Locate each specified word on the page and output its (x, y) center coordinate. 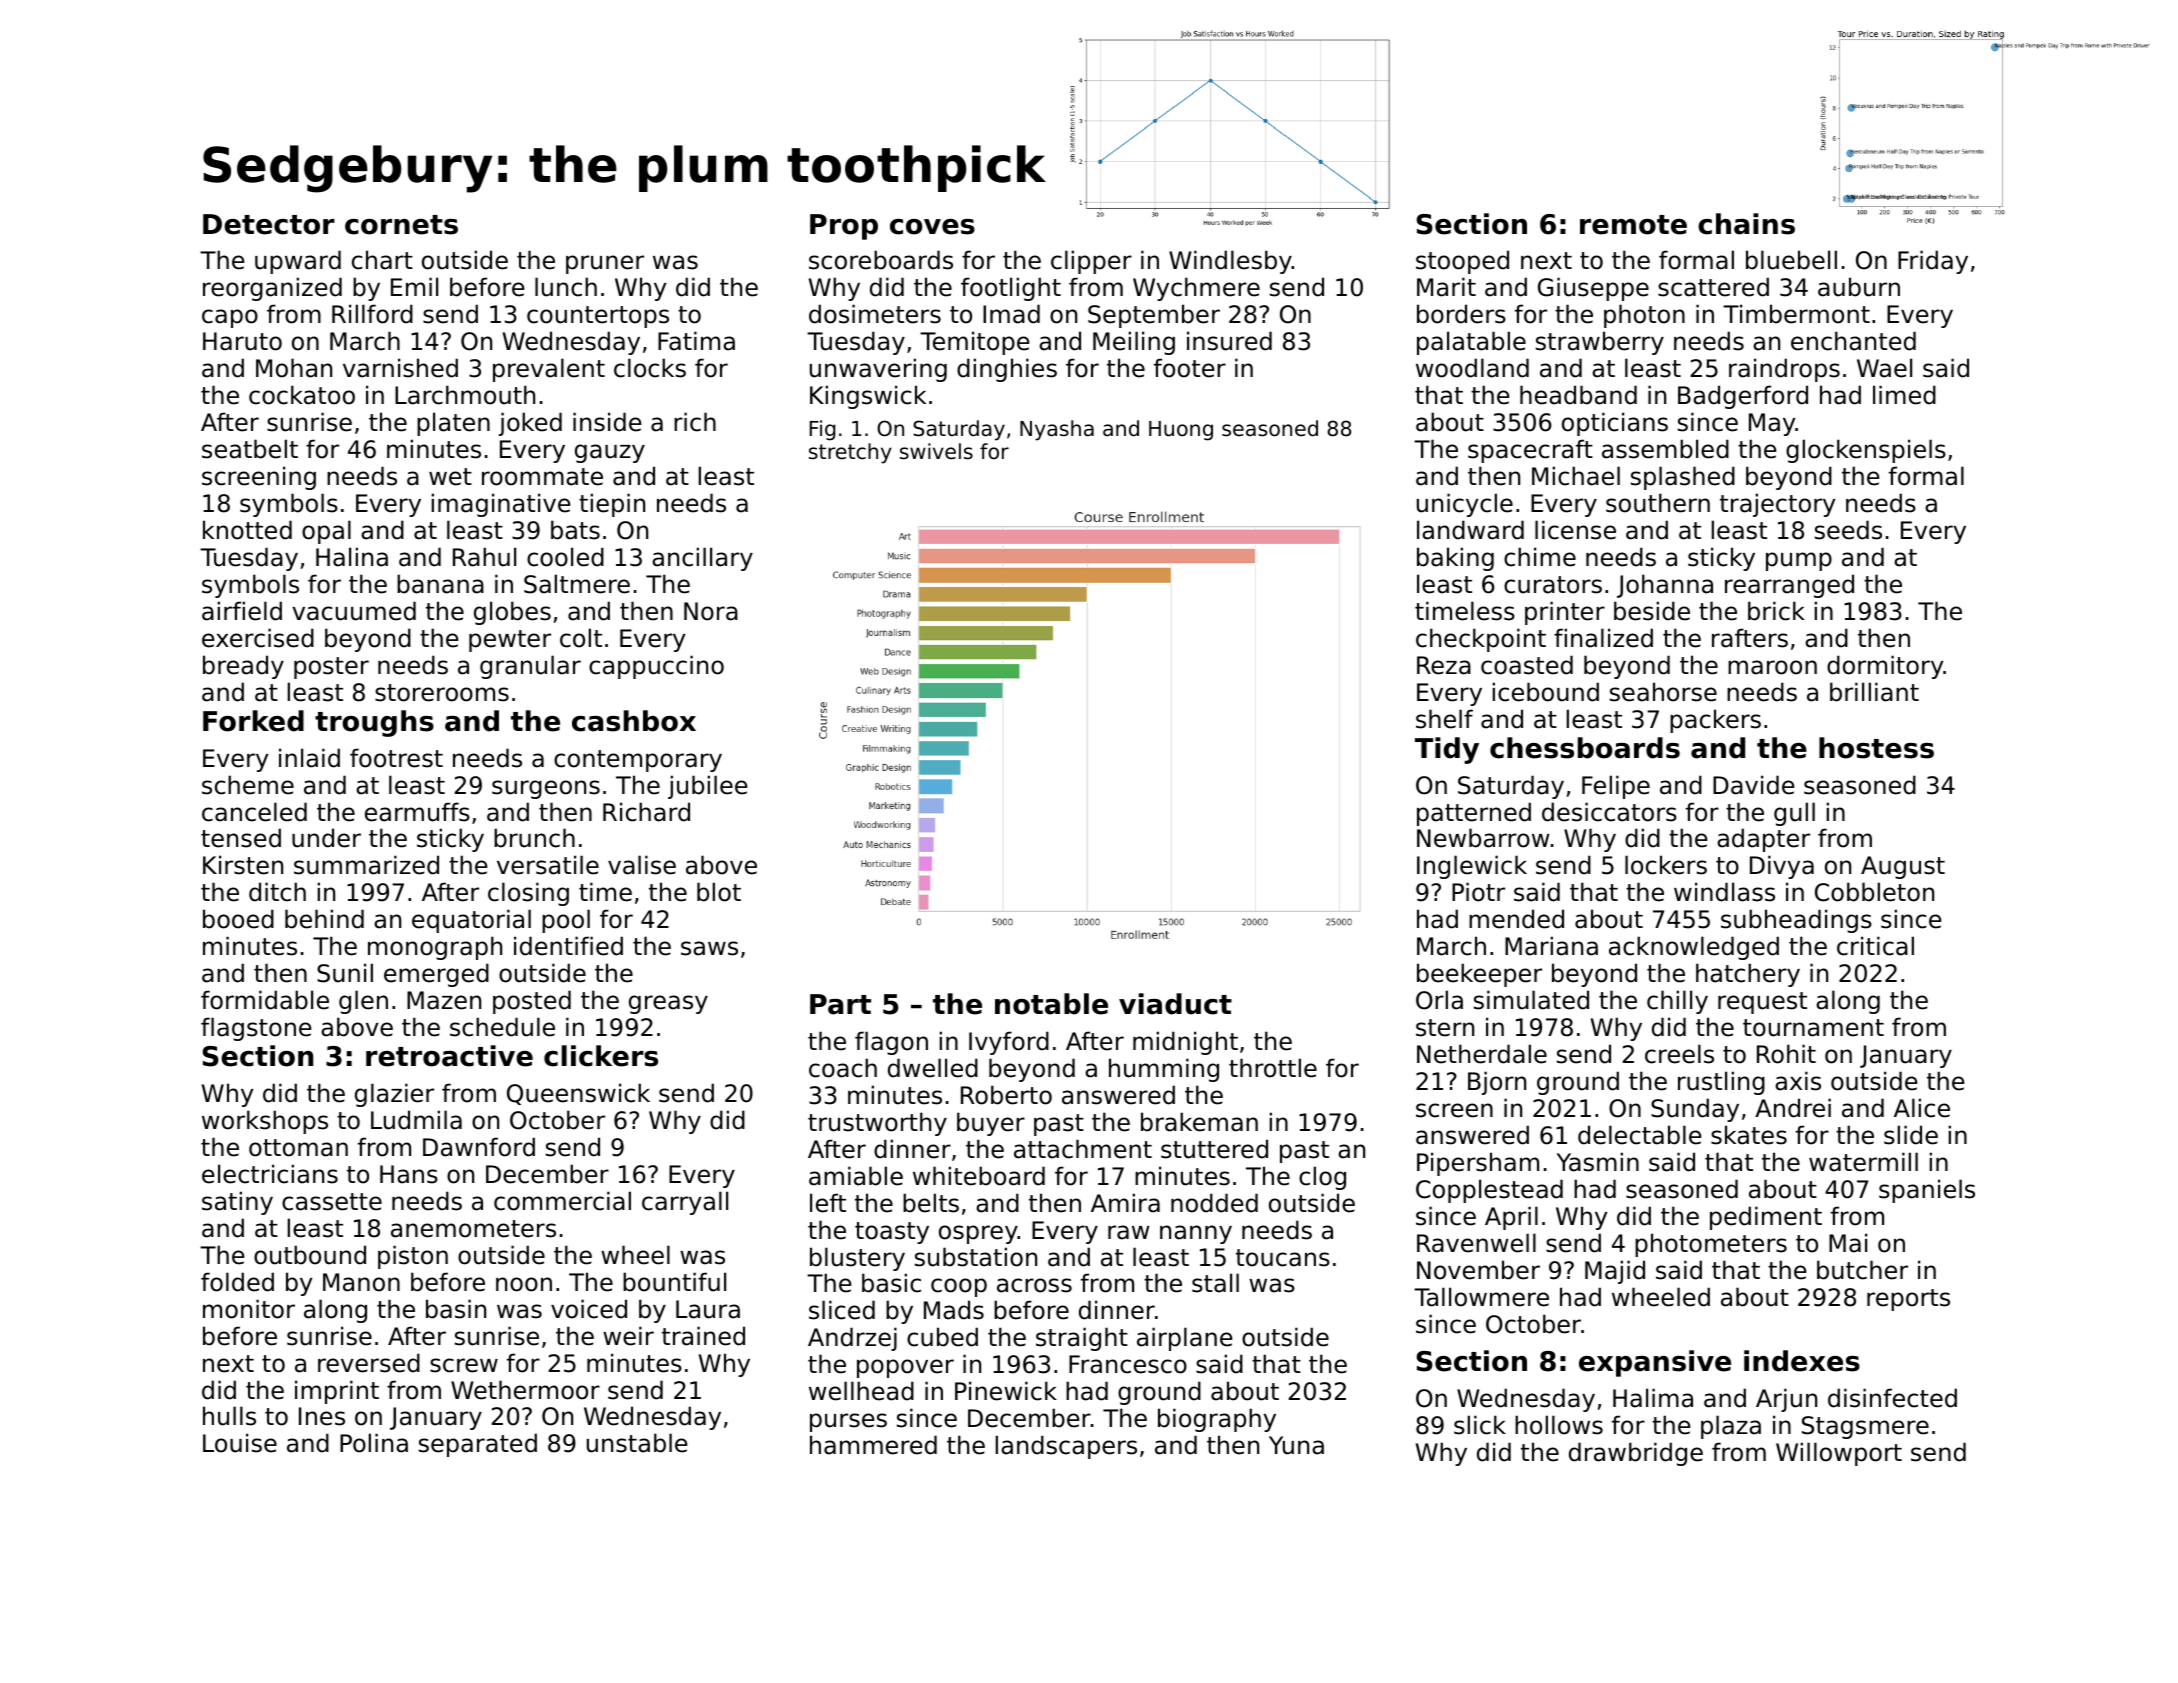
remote (1633, 225)
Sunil (345, 973)
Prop (844, 227)
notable (1051, 1004)
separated (478, 1445)
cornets (401, 225)
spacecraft (1530, 451)
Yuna (1296, 1445)
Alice (1922, 1108)
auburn (1859, 287)
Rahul (484, 557)
